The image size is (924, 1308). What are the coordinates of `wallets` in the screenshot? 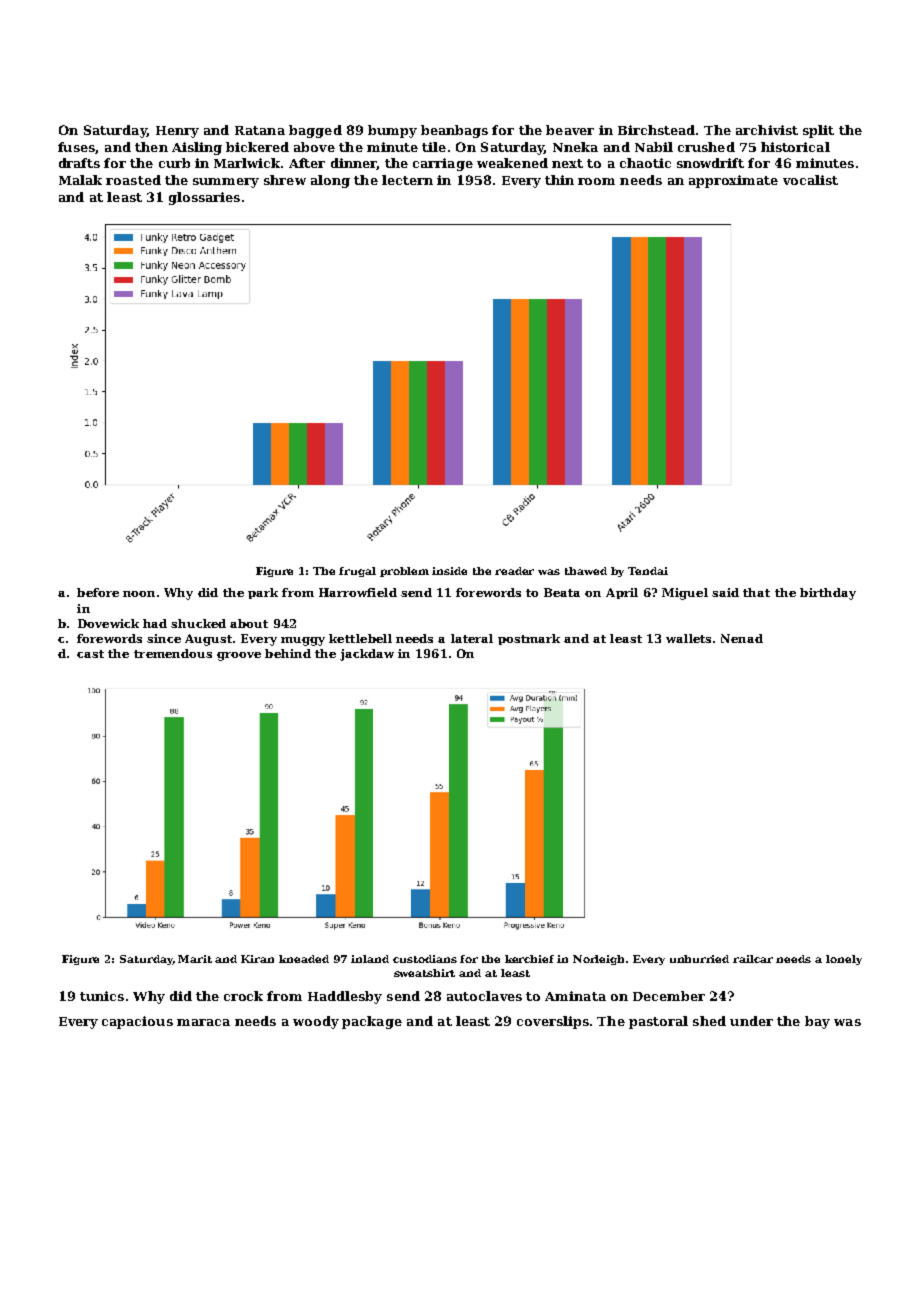 It's located at (688, 638).
